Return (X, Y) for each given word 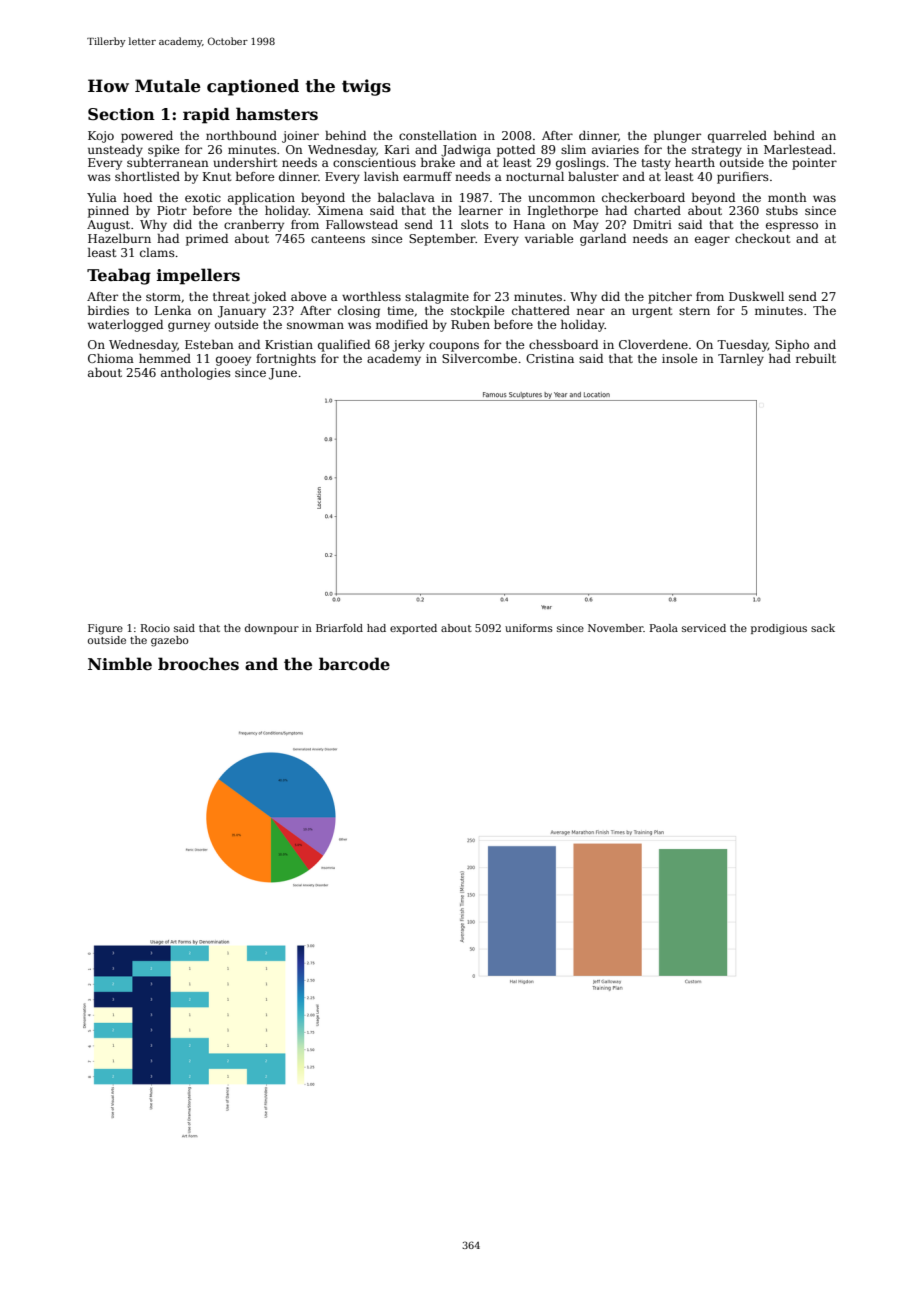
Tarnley (741, 360)
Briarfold (339, 628)
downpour (272, 629)
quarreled (737, 137)
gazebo (170, 641)
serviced (704, 628)
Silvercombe (479, 358)
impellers (198, 276)
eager (712, 241)
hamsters (277, 114)
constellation (438, 135)
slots (475, 224)
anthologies (196, 374)
